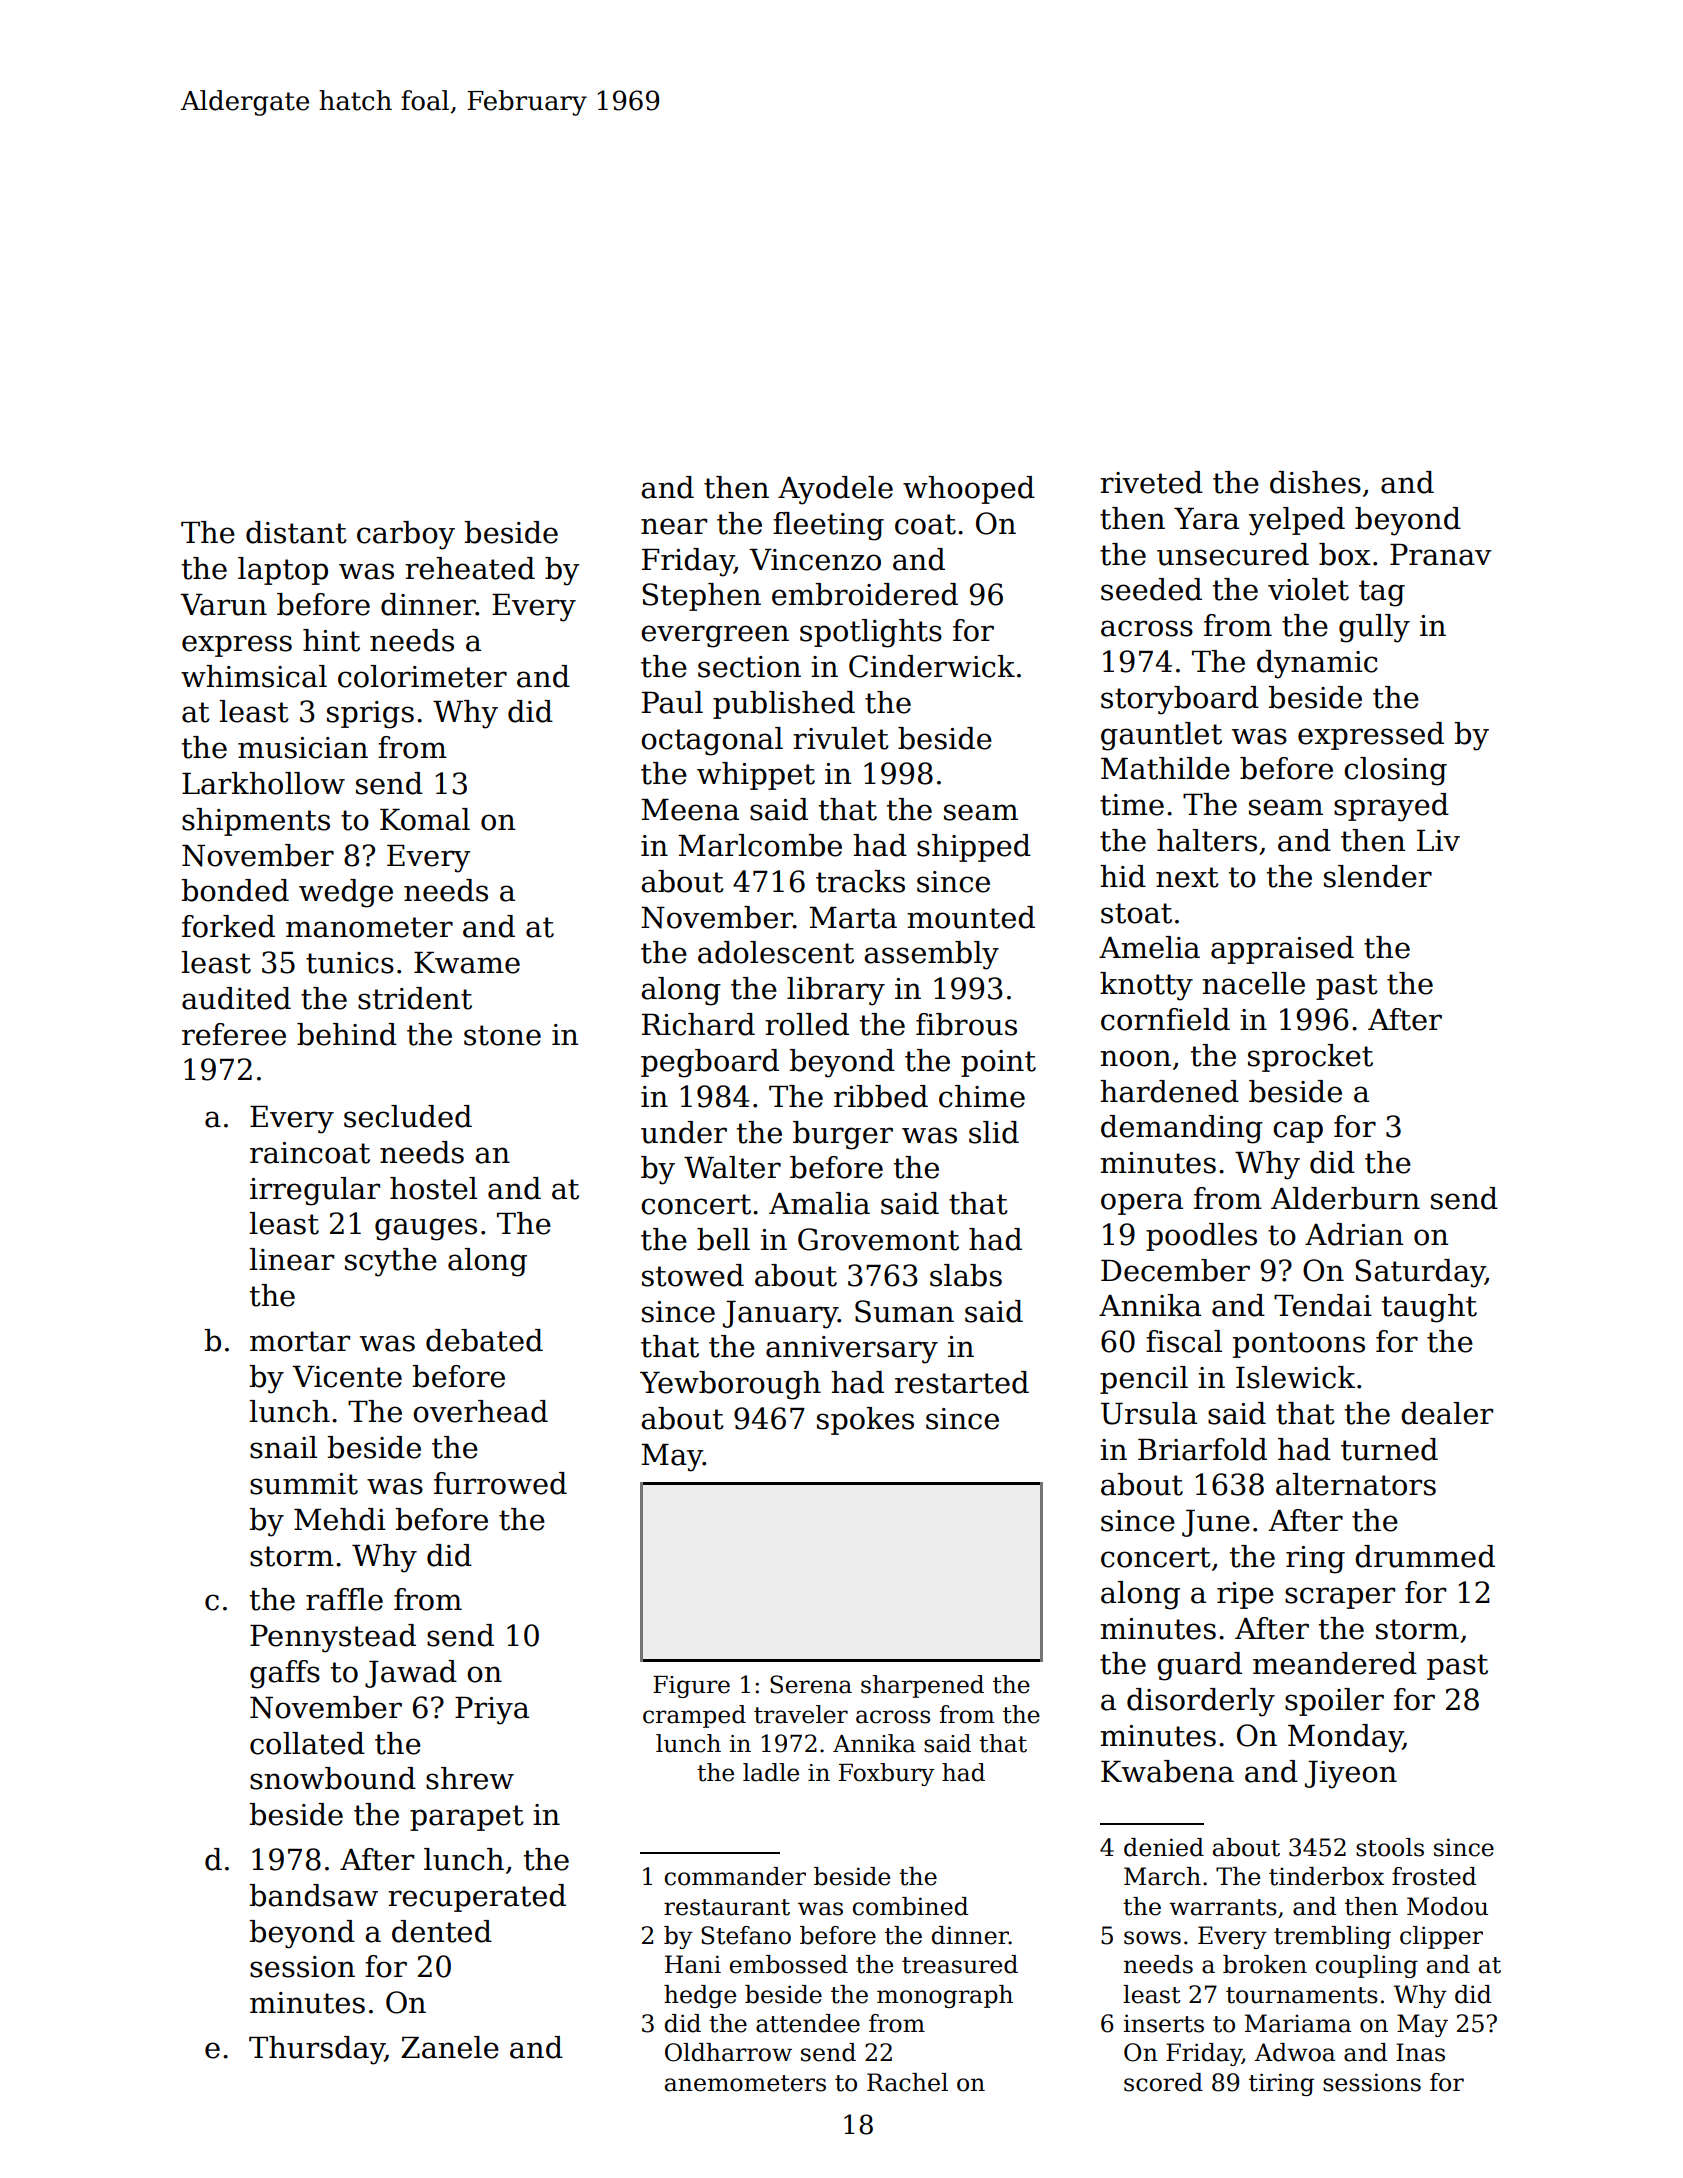 The width and height of the screenshot is (1683, 2178). Describe the element at coordinates (881, 1096) in the screenshot. I see `ribbed` at that location.
